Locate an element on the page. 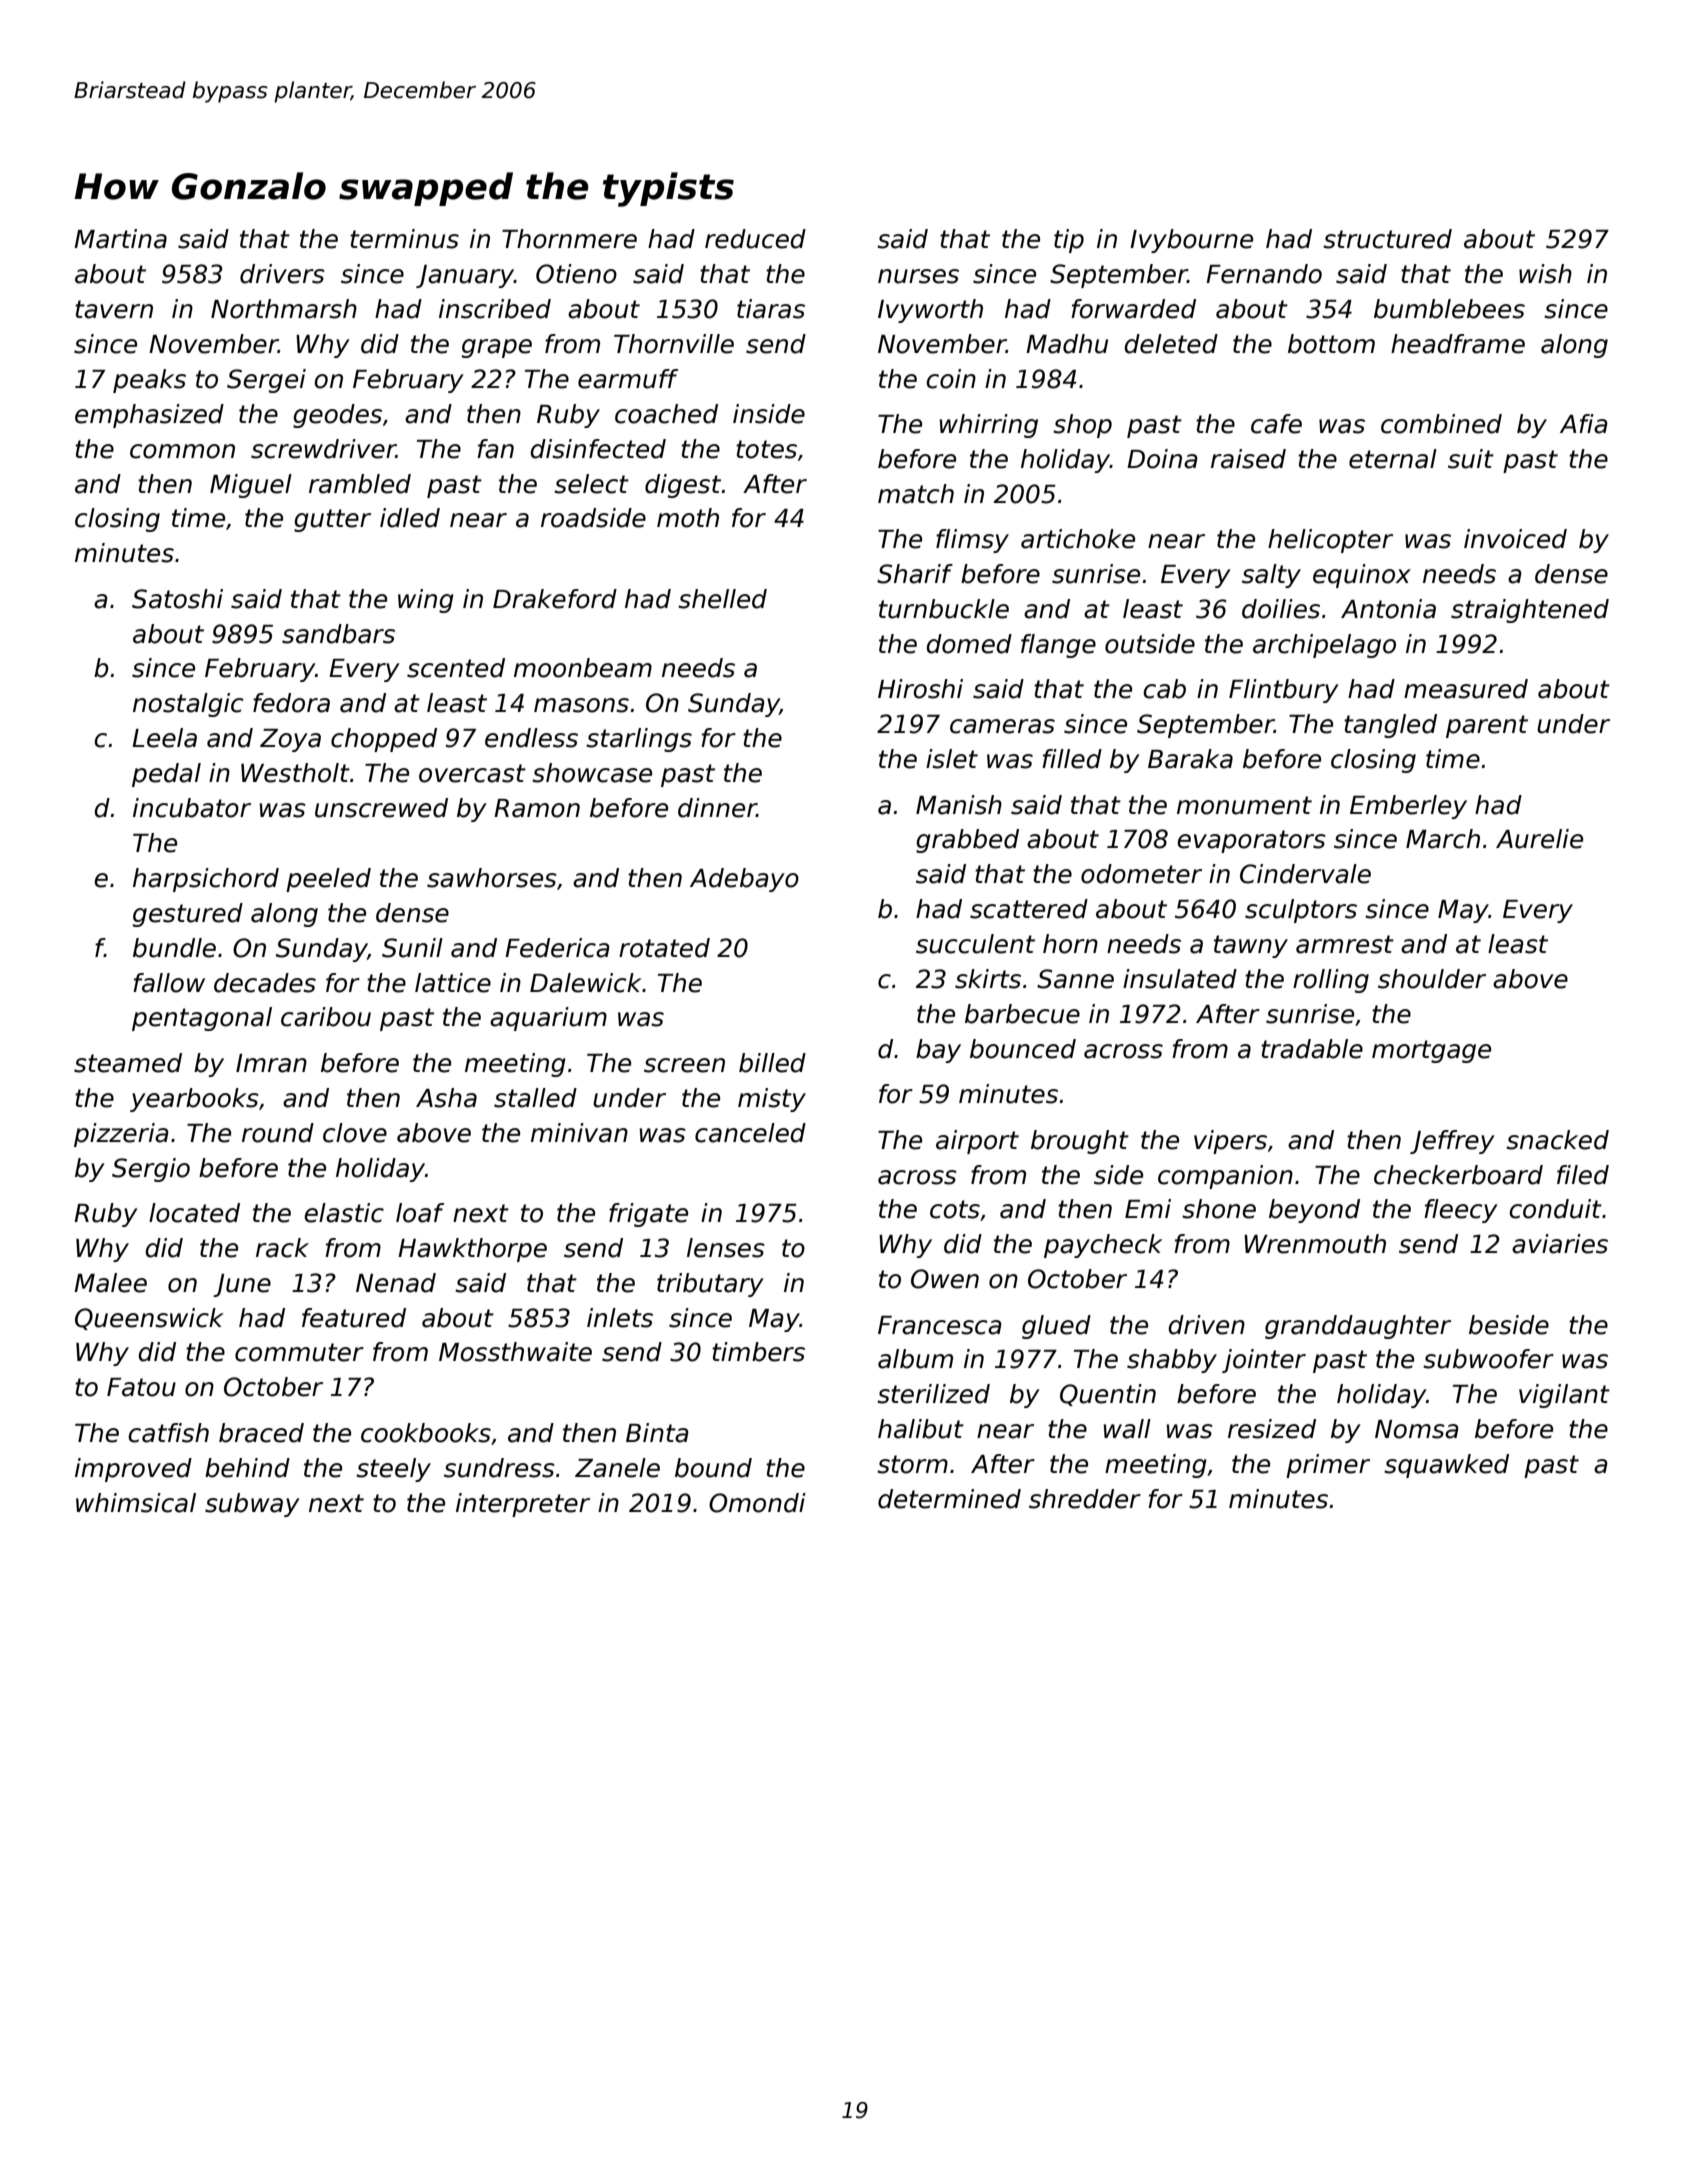 The image size is (1683, 2178). forwarded is located at coordinates (1133, 309).
